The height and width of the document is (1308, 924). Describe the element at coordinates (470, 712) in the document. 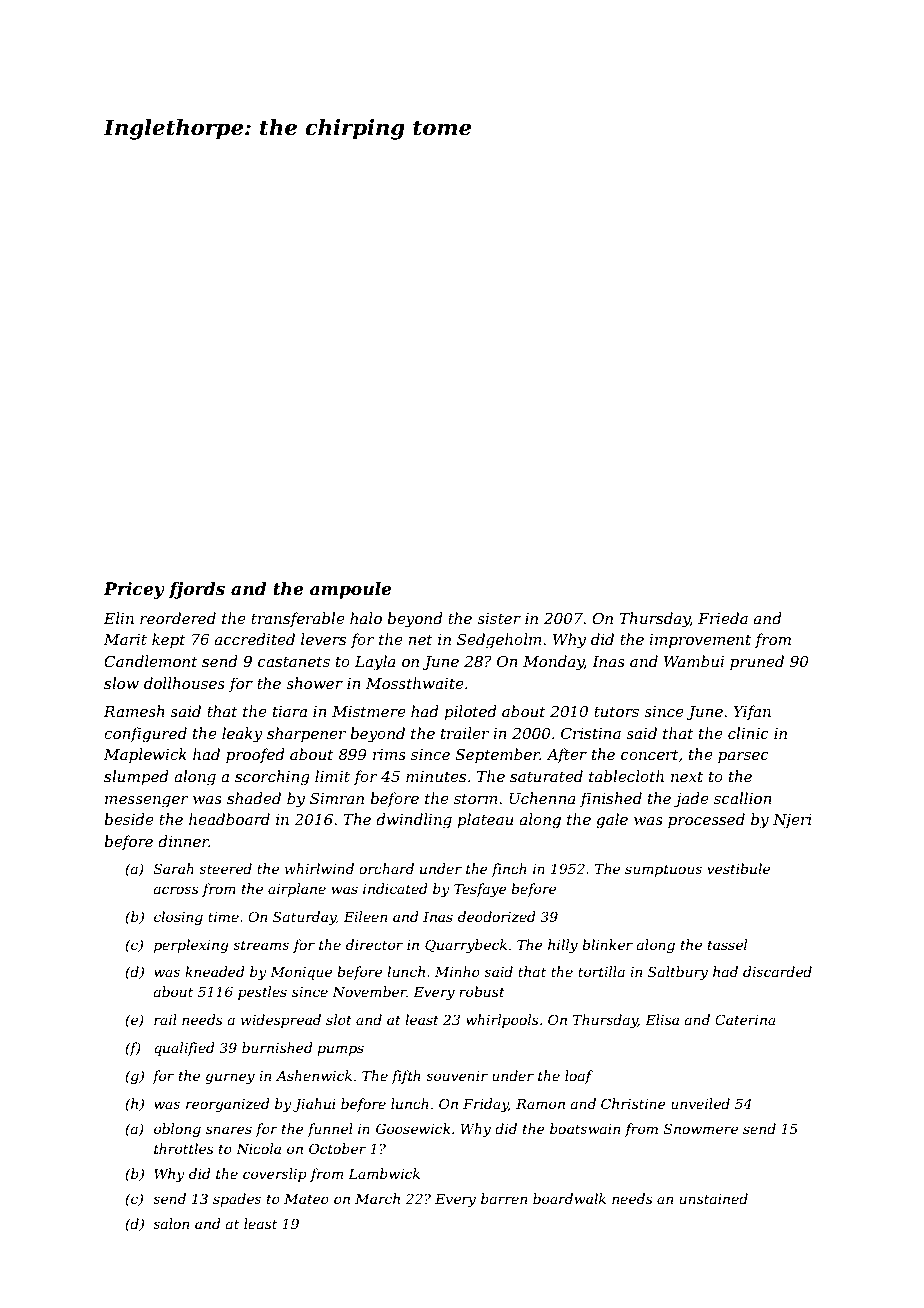

I see `piloted` at that location.
